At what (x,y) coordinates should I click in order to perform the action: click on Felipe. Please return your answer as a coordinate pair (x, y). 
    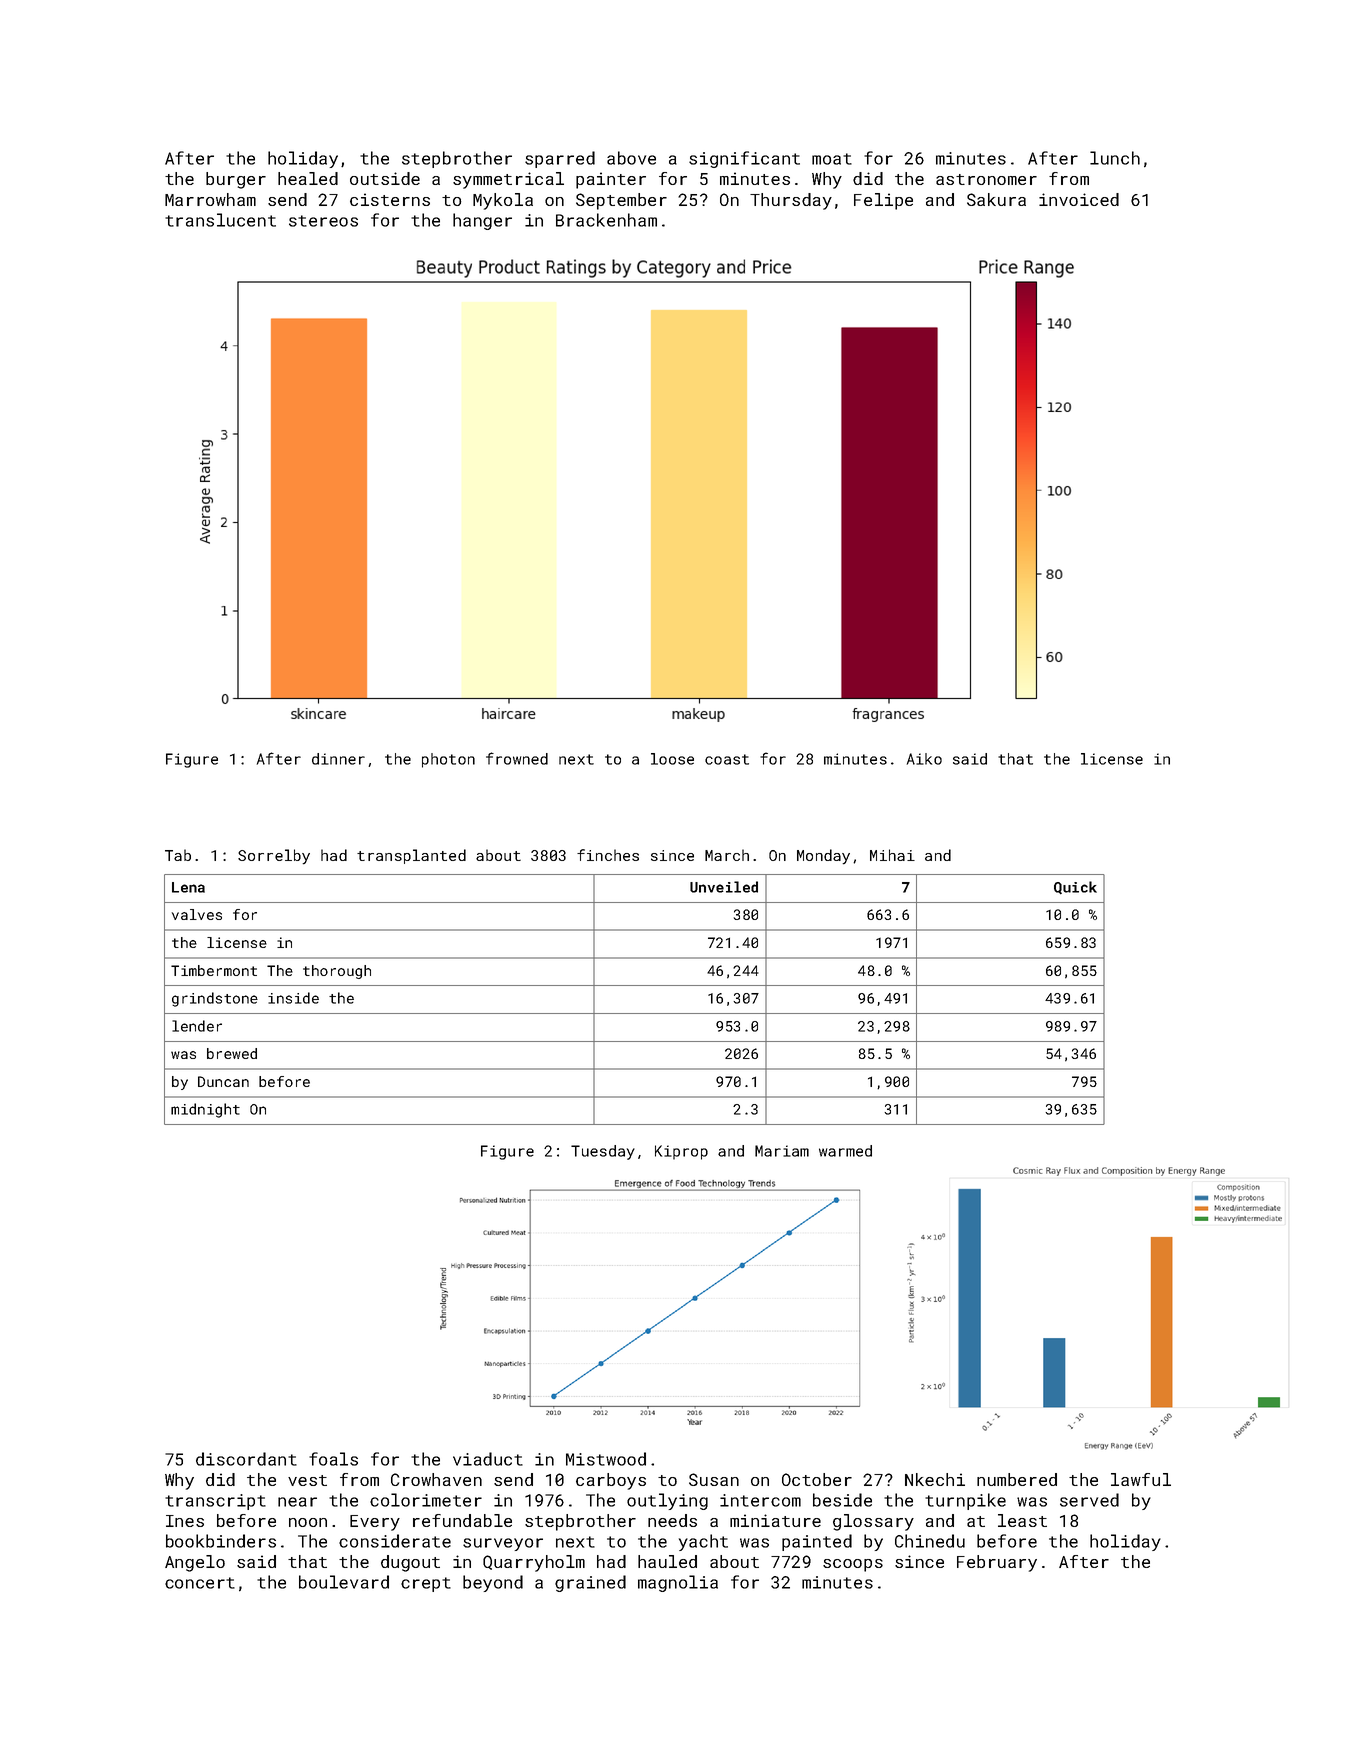
    Looking at the image, I should click on (883, 201).
